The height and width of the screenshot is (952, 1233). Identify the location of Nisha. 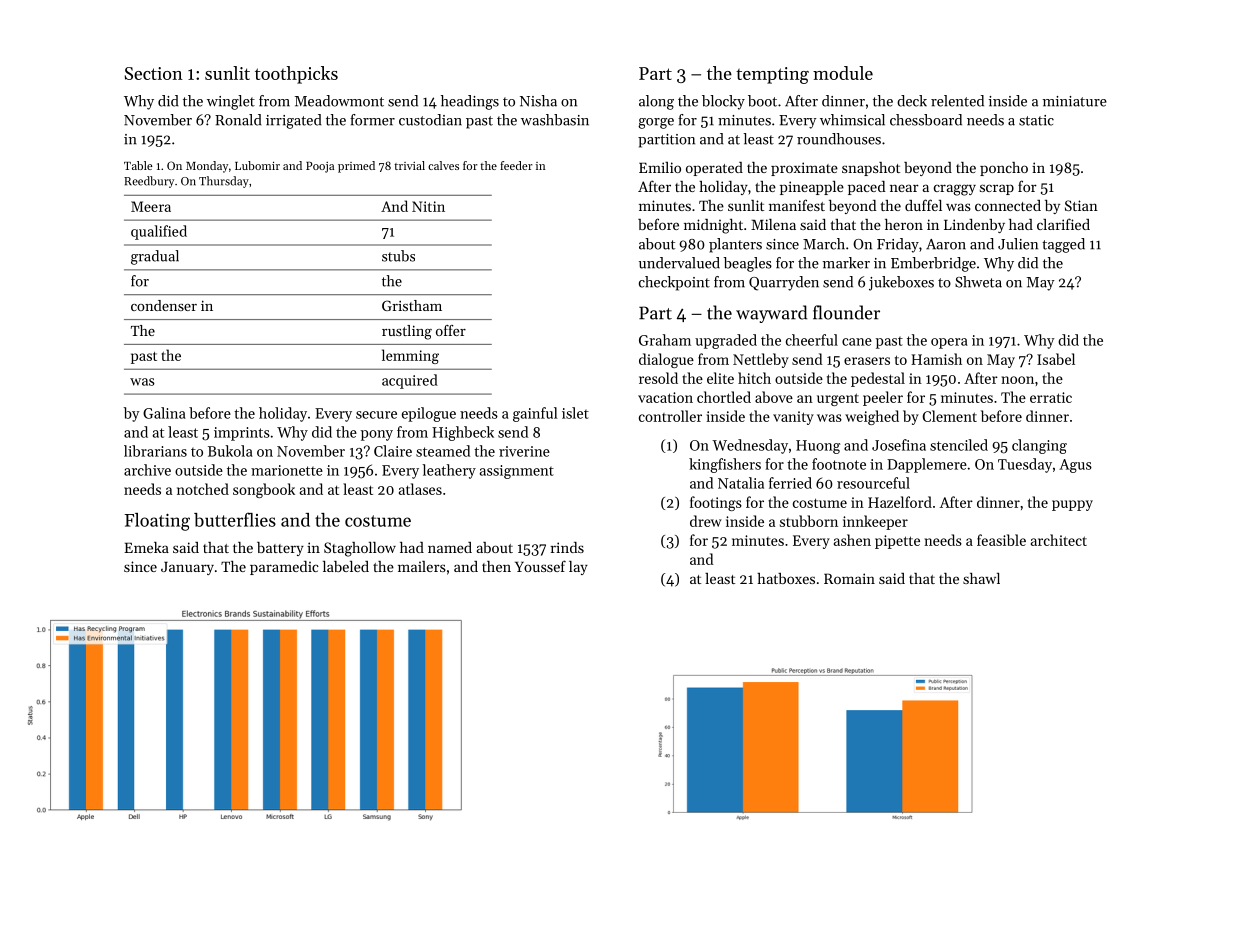
(538, 101).
